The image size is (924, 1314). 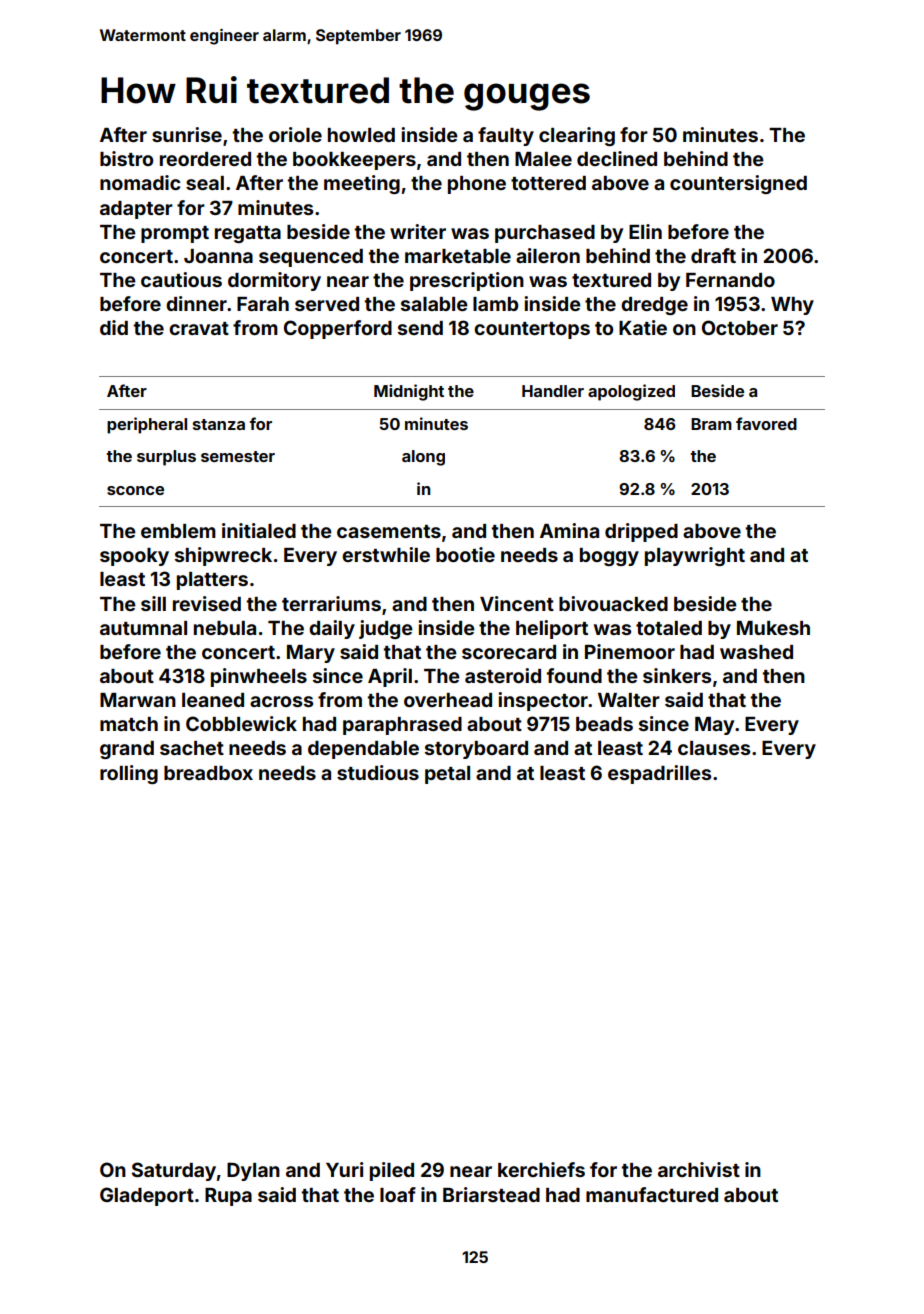 I want to click on oriole, so click(x=295, y=134).
